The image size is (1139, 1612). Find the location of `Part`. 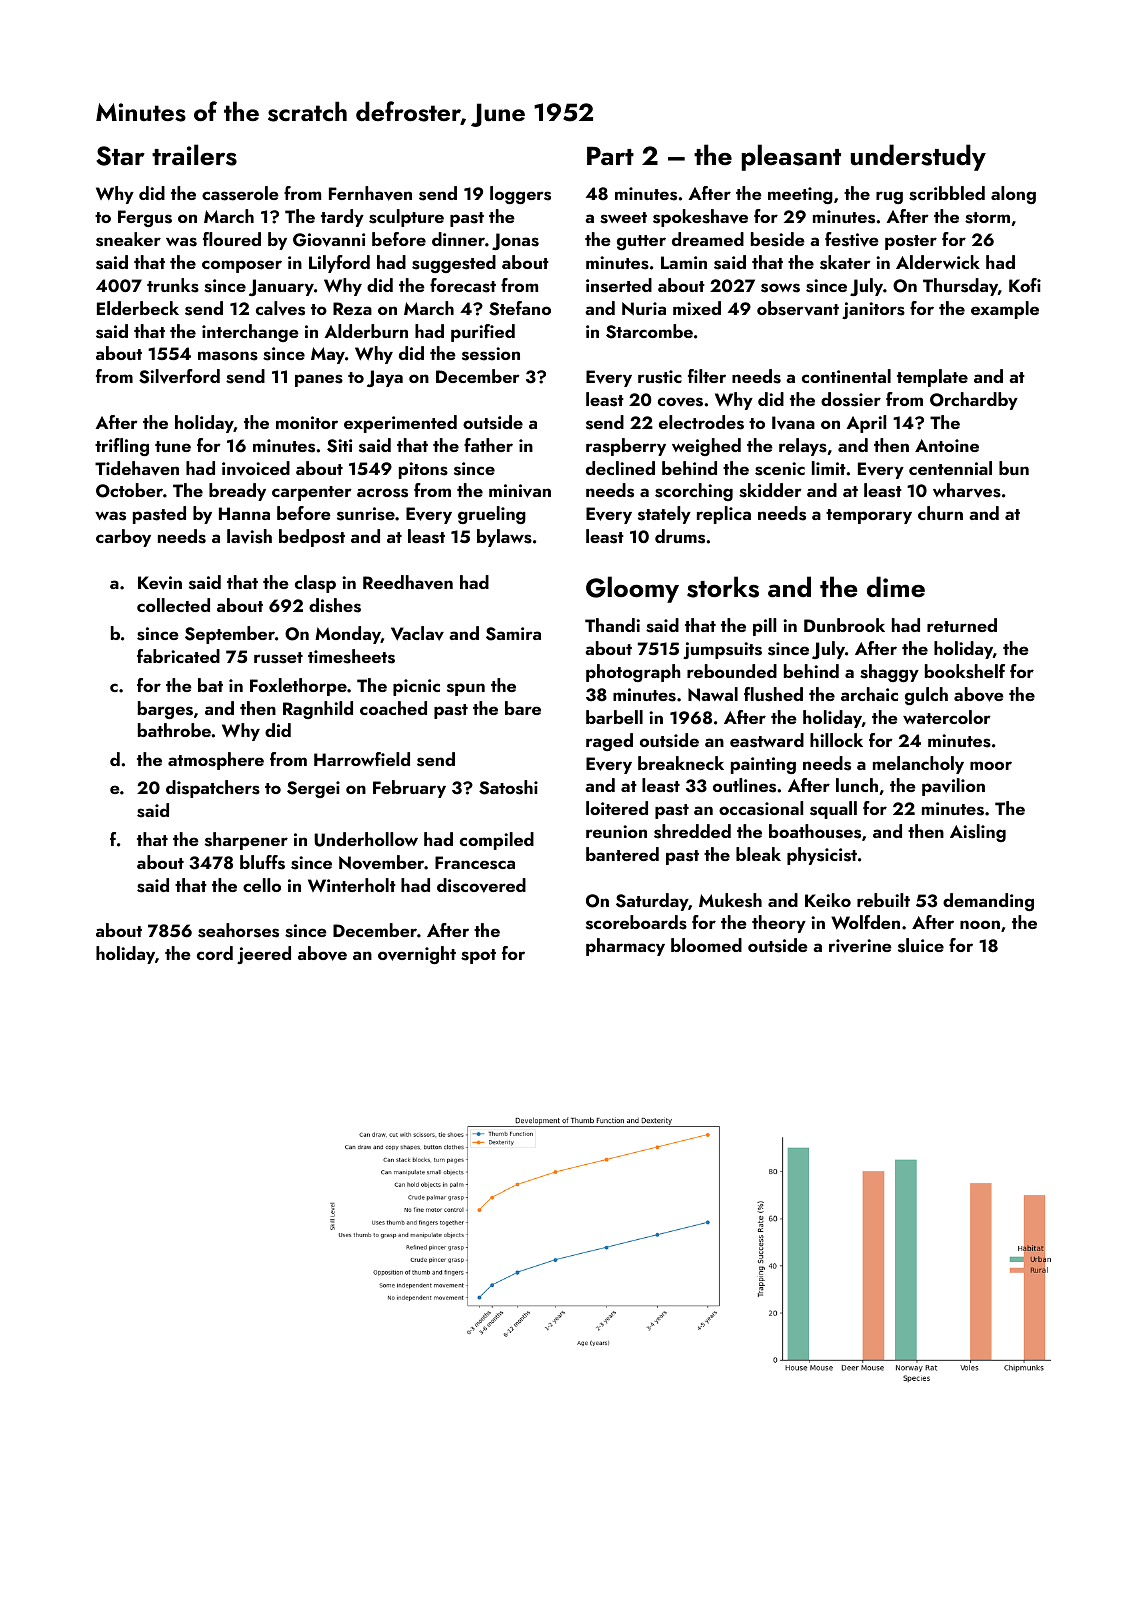

Part is located at coordinates (610, 156).
